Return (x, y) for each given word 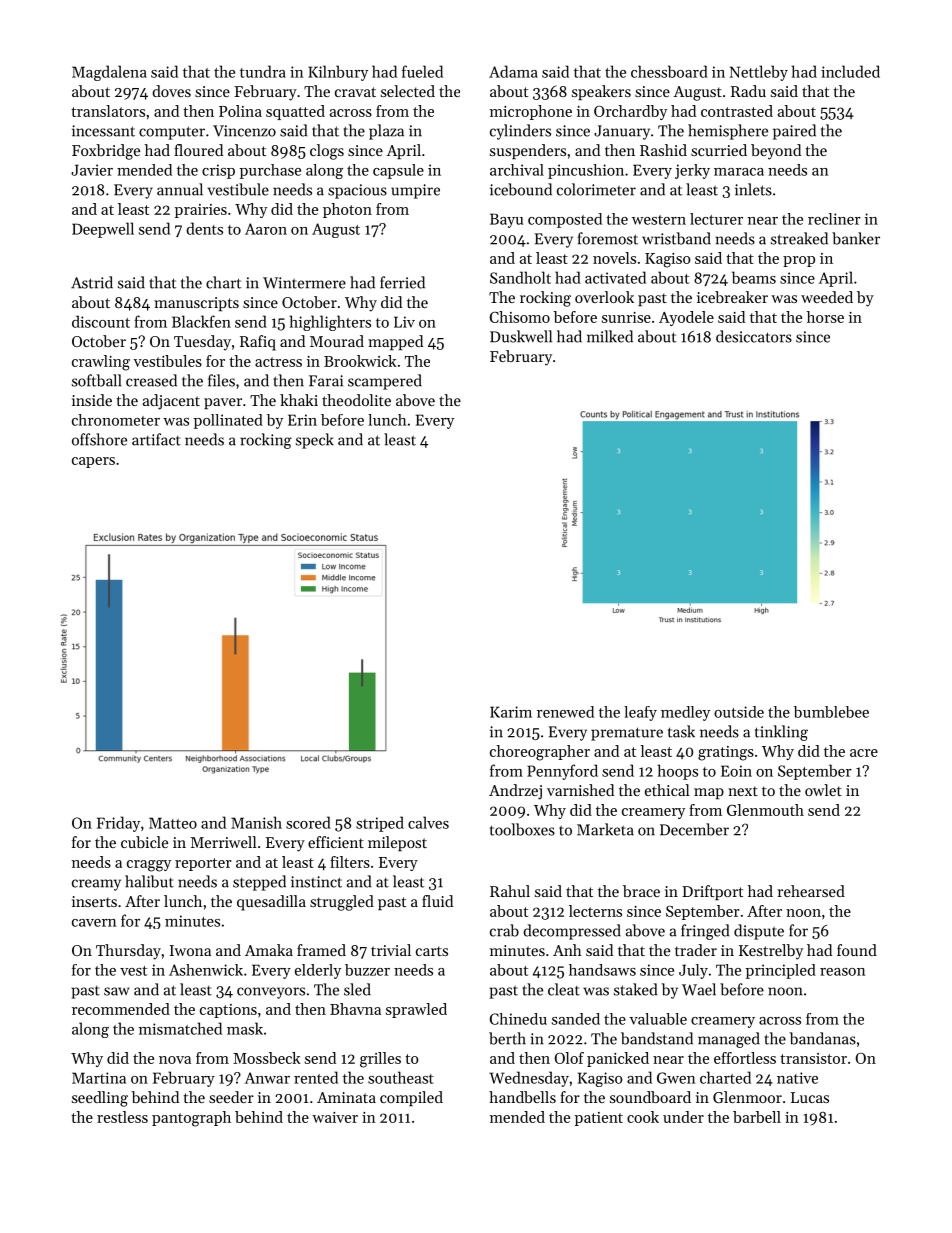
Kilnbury (338, 73)
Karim (511, 712)
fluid (437, 901)
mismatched (180, 1028)
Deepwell (103, 230)
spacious (357, 191)
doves (171, 91)
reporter (203, 864)
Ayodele (686, 318)
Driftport (712, 892)
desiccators (754, 336)
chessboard (669, 71)
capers (93, 462)
